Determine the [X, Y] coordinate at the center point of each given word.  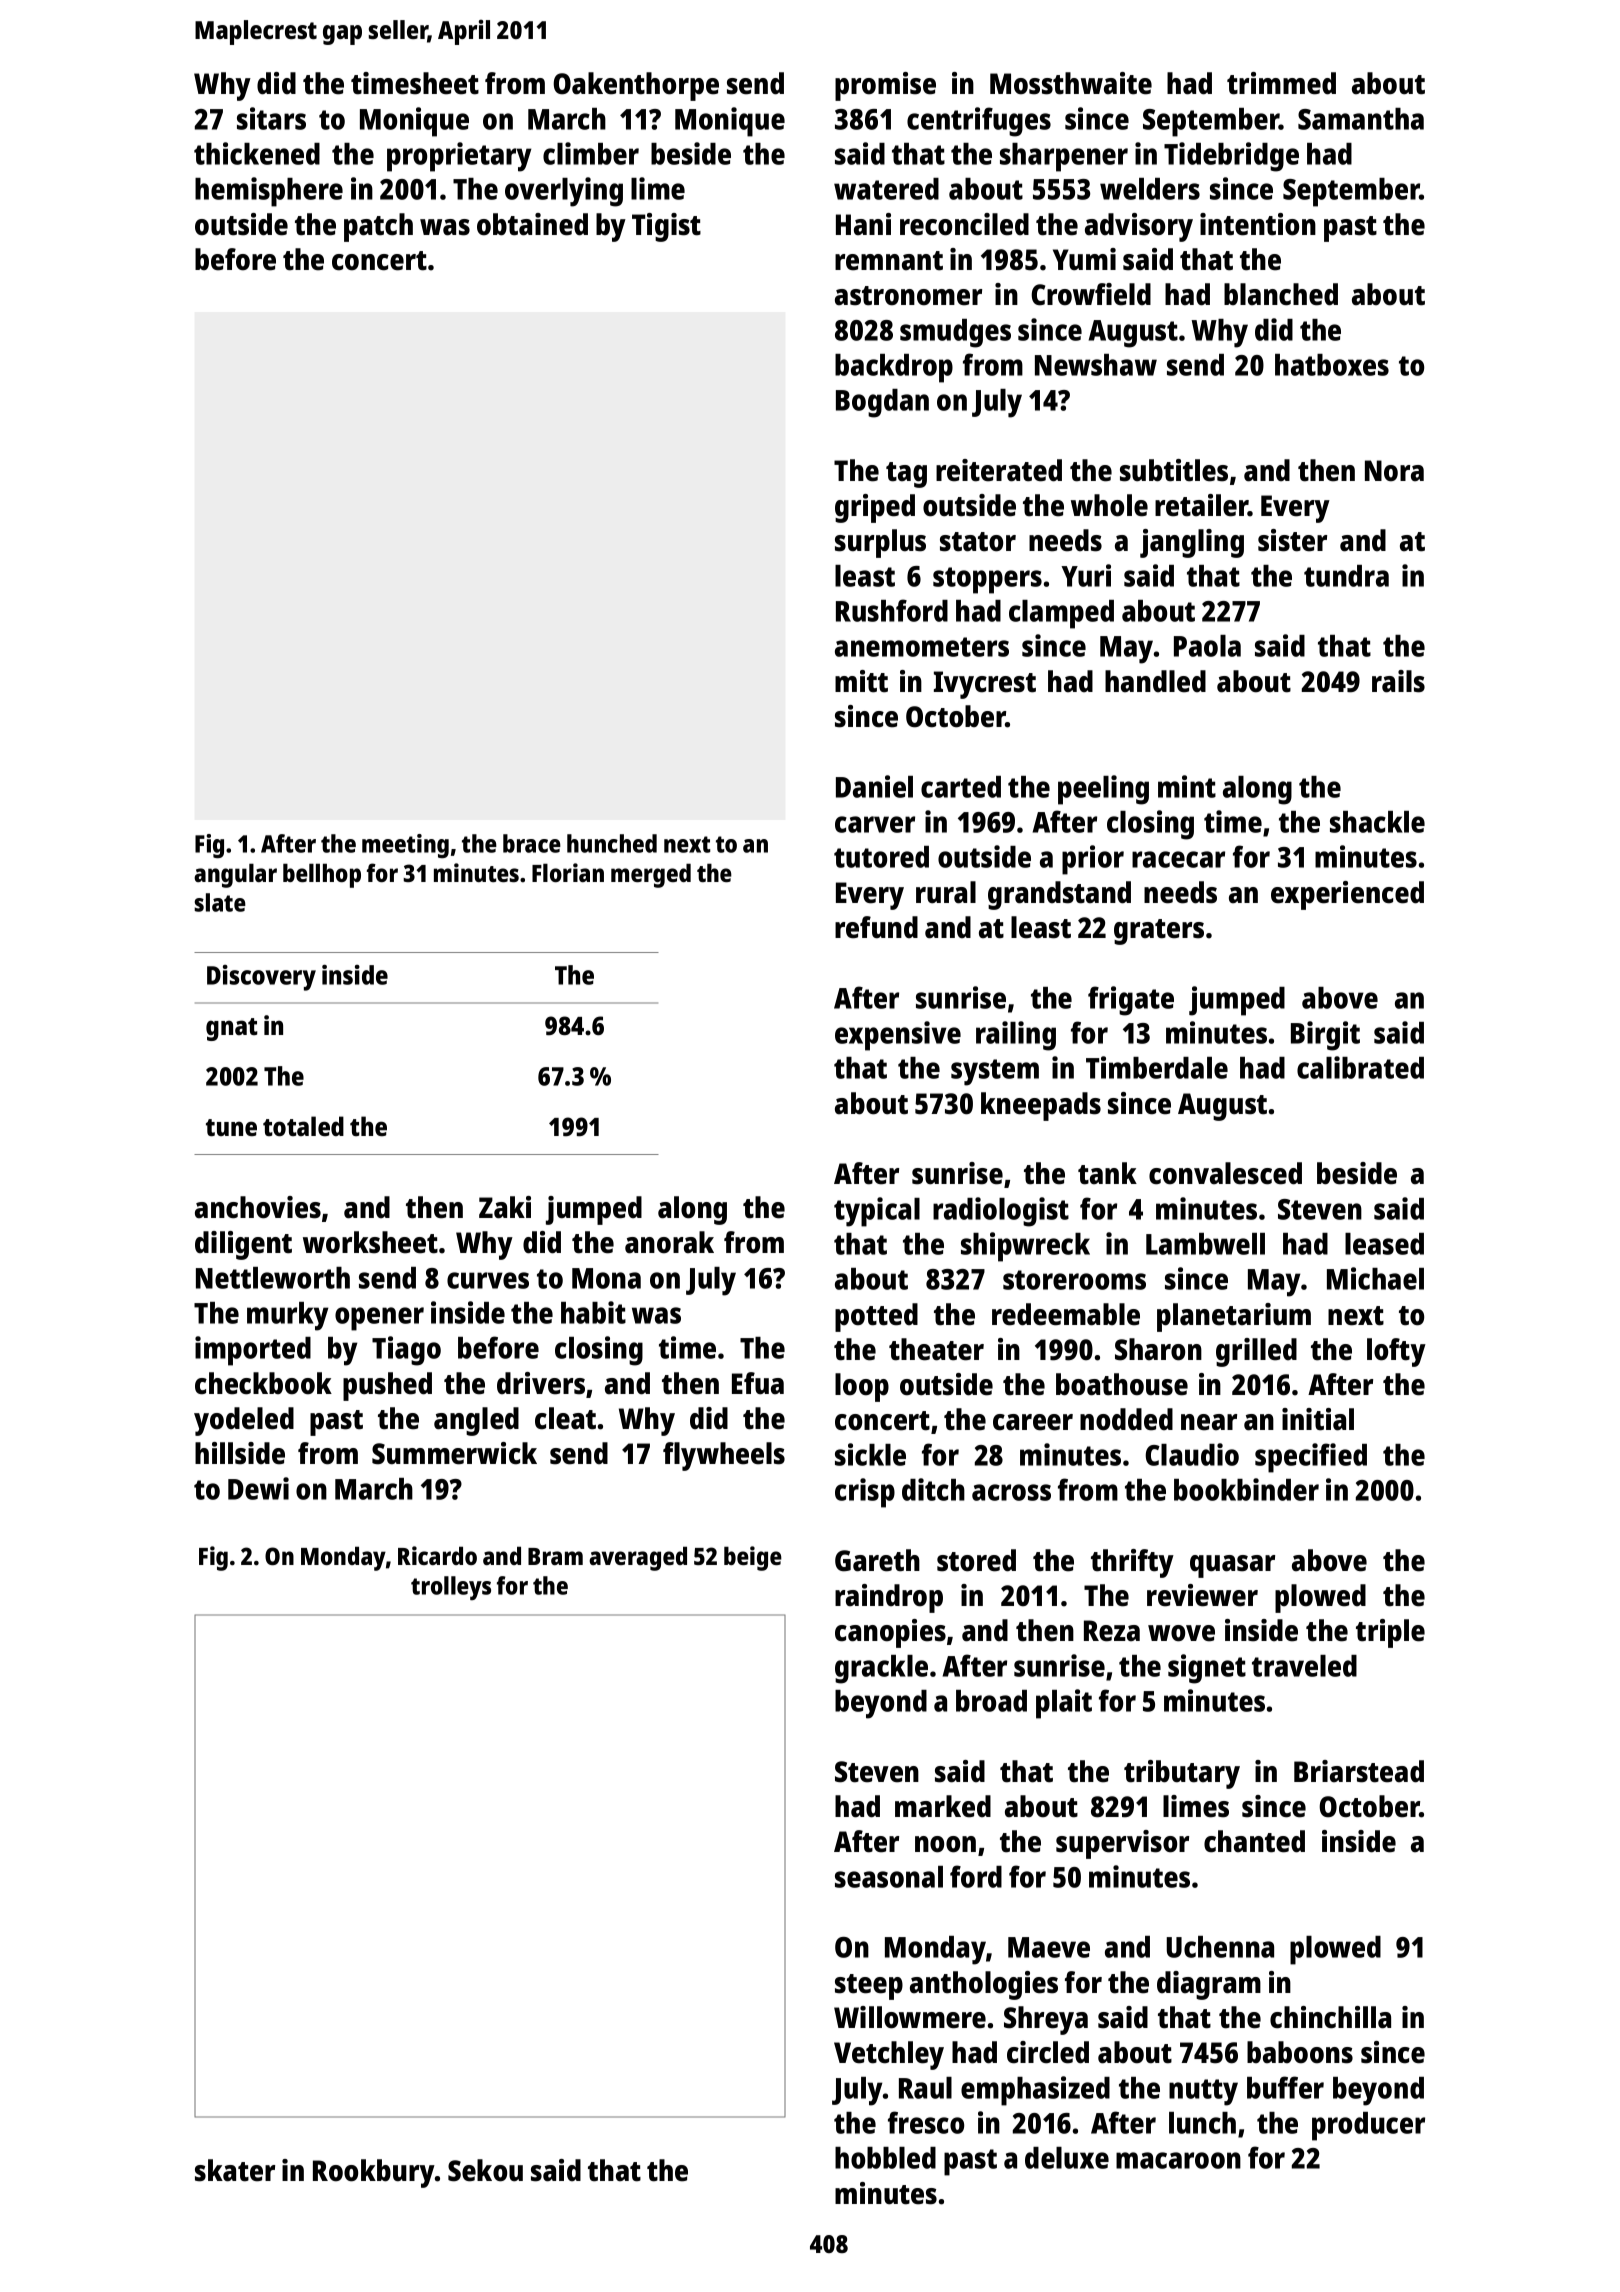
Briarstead [1359, 1771]
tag [906, 475]
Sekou [485, 2170]
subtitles [1174, 470]
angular [235, 875]
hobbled [885, 2158]
